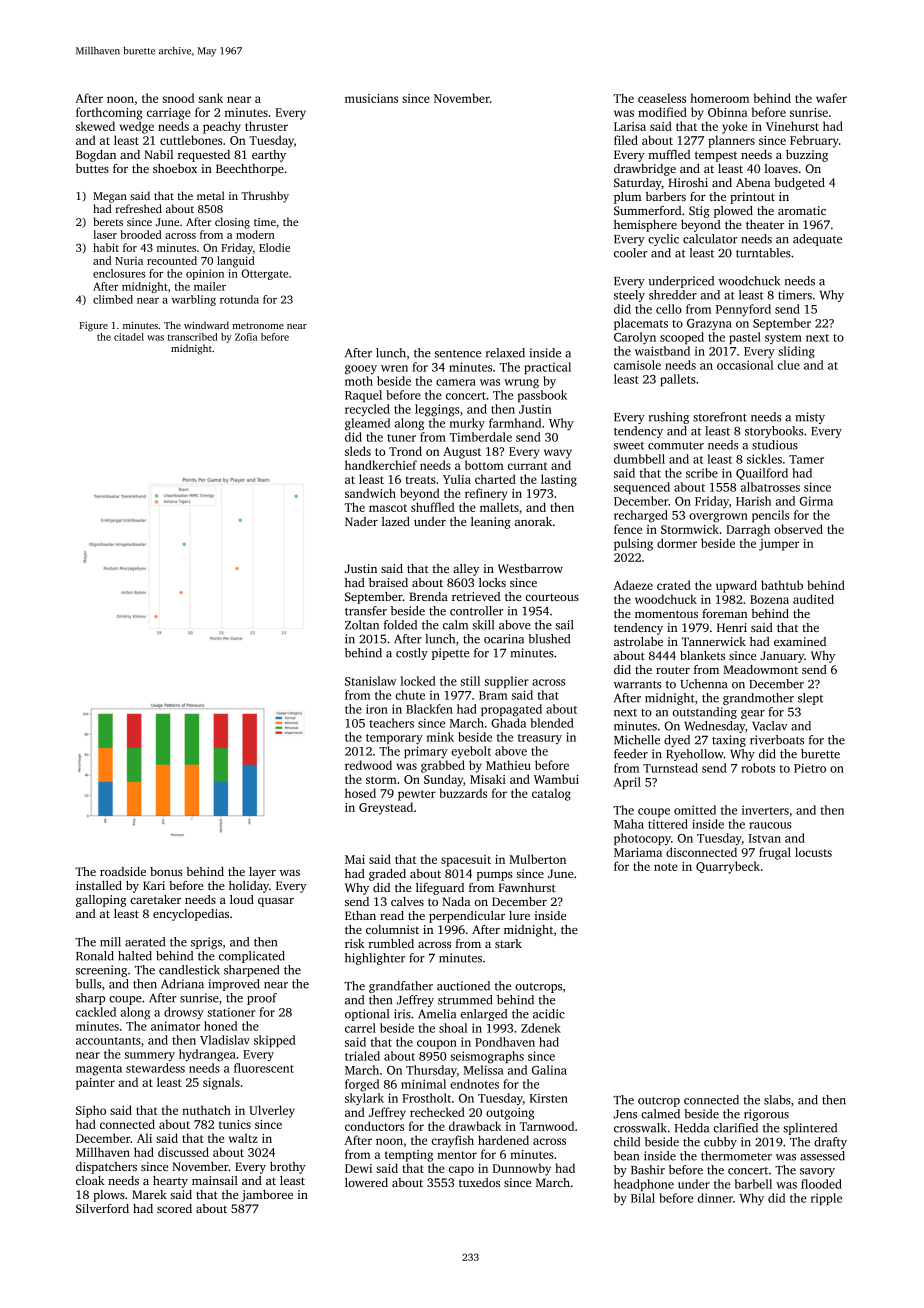 The image size is (924, 1308). What do you see at coordinates (145, 942) in the screenshot?
I see `aerated` at bounding box center [145, 942].
